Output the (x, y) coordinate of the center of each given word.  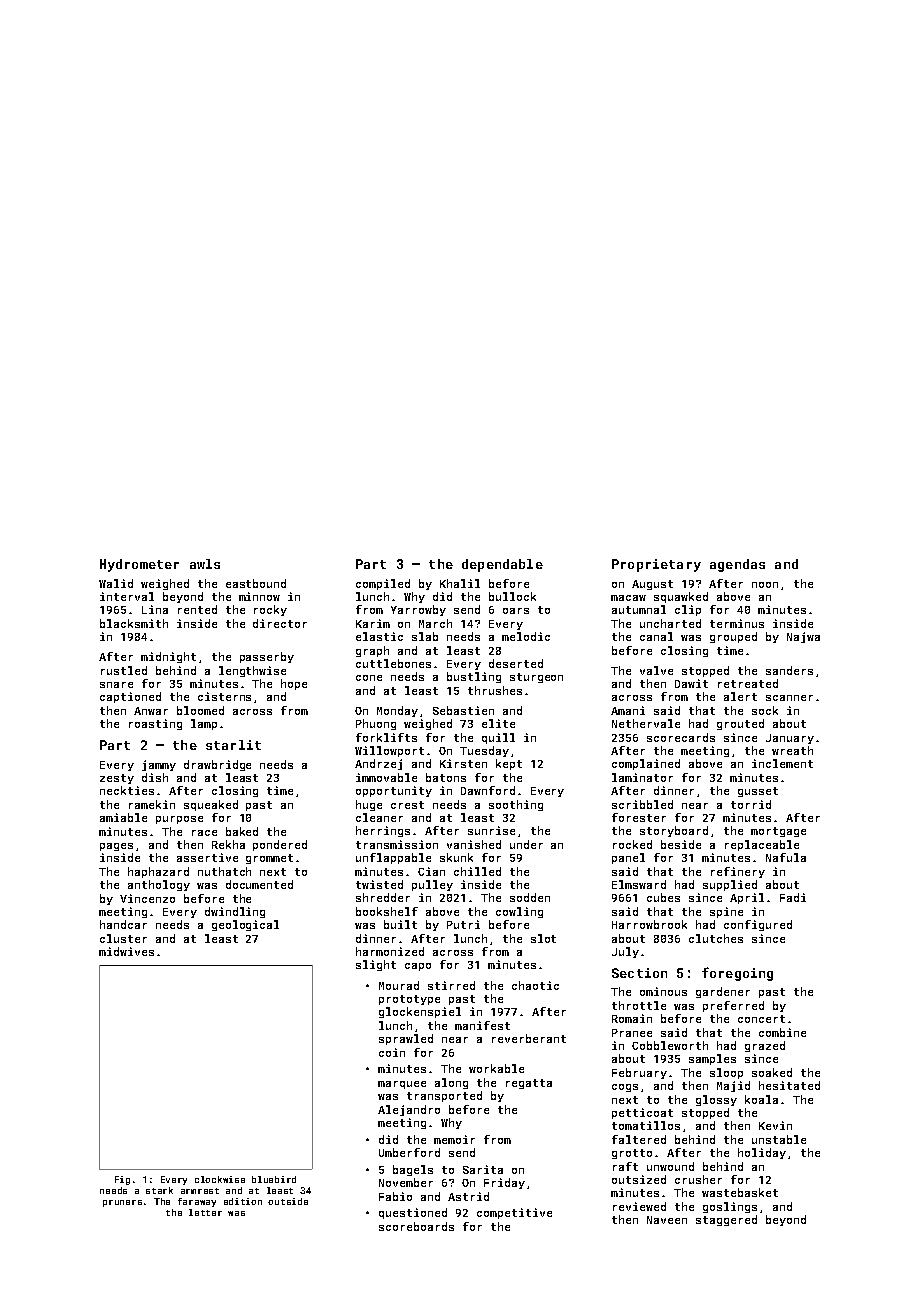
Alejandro (409, 1110)
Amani (628, 710)
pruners (122, 1203)
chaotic (535, 985)
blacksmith (134, 623)
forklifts (386, 737)
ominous (663, 991)
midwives (126, 951)
